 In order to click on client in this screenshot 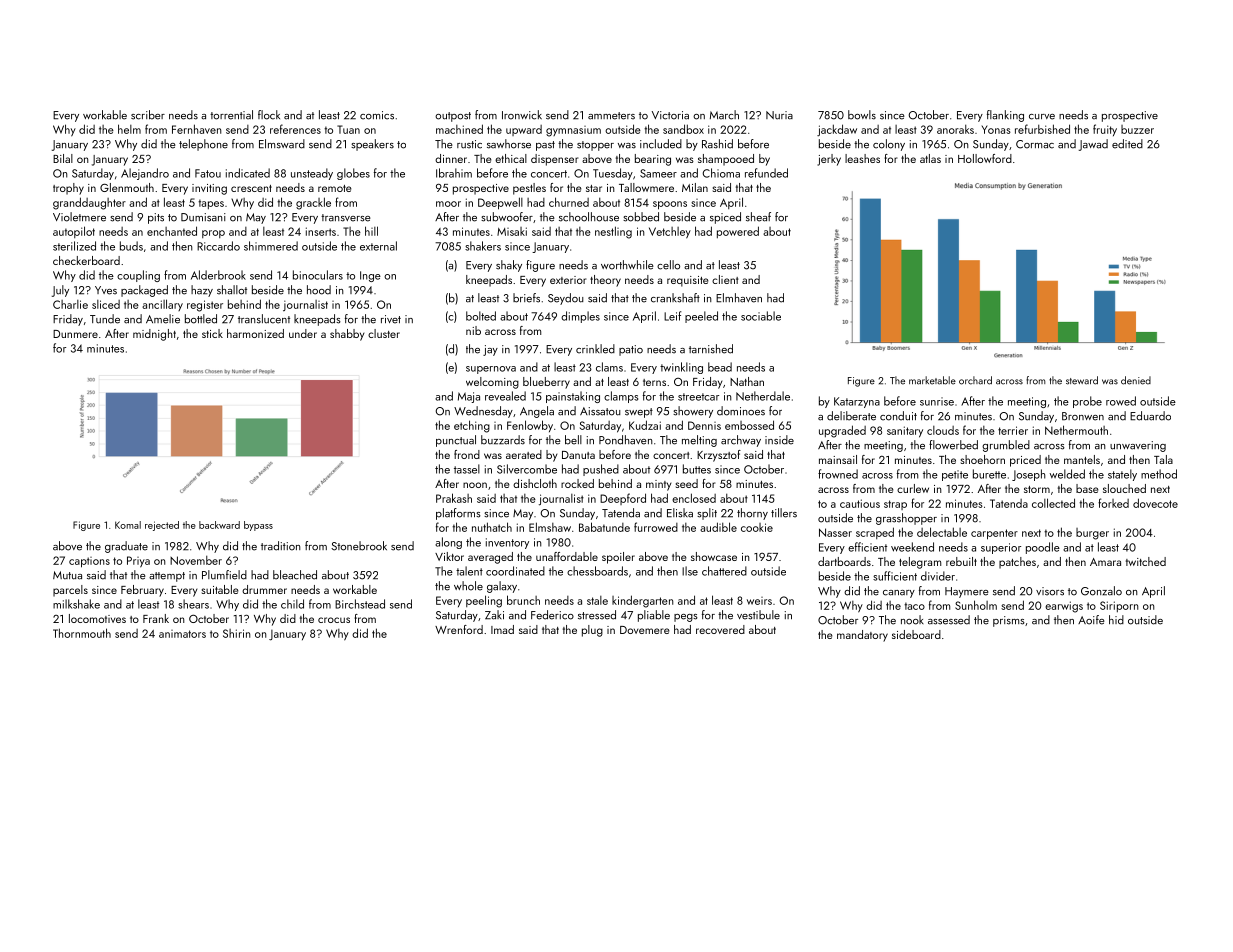, I will do `click(725, 279)`.
